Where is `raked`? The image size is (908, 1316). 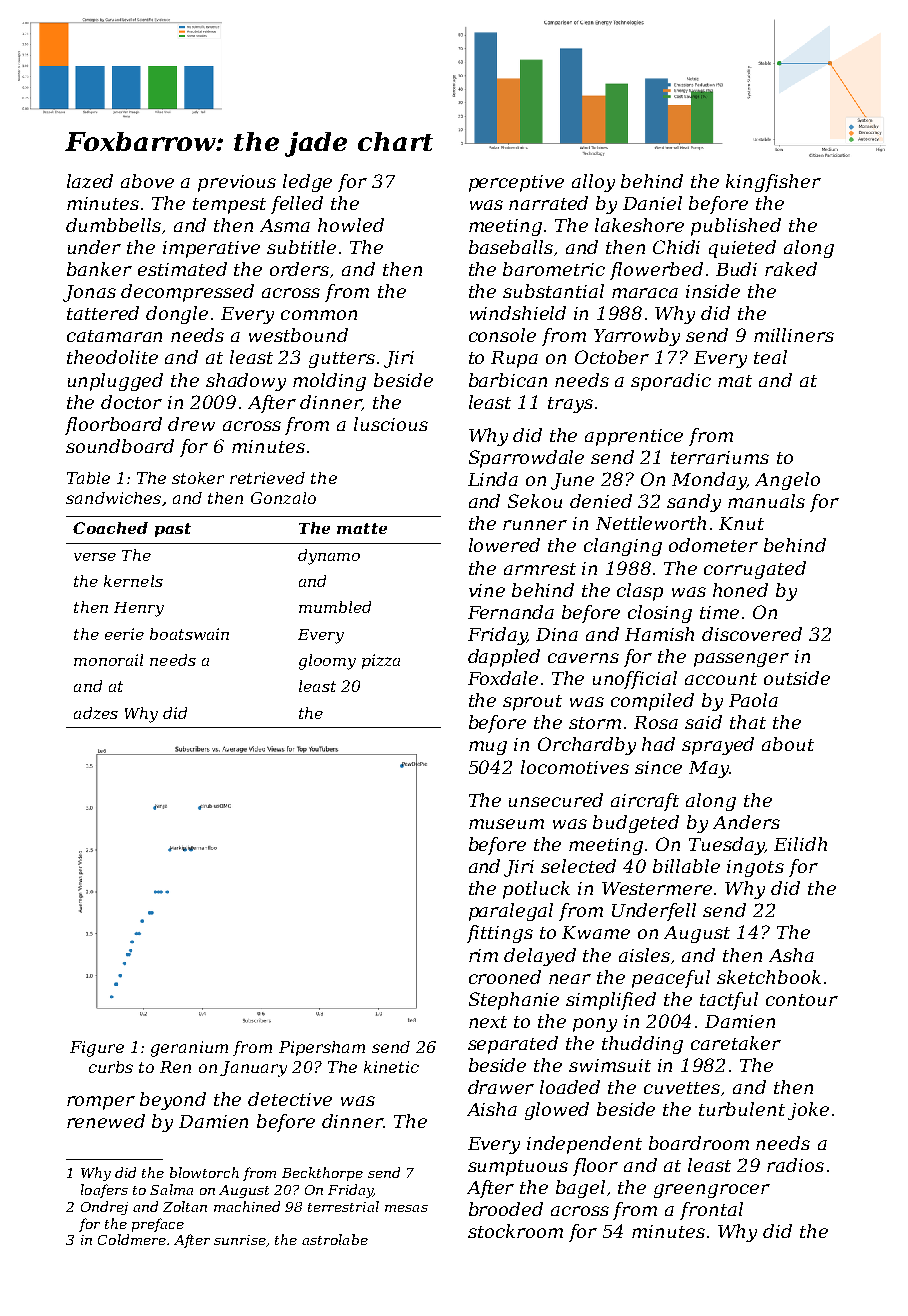 raked is located at coordinates (791, 269).
